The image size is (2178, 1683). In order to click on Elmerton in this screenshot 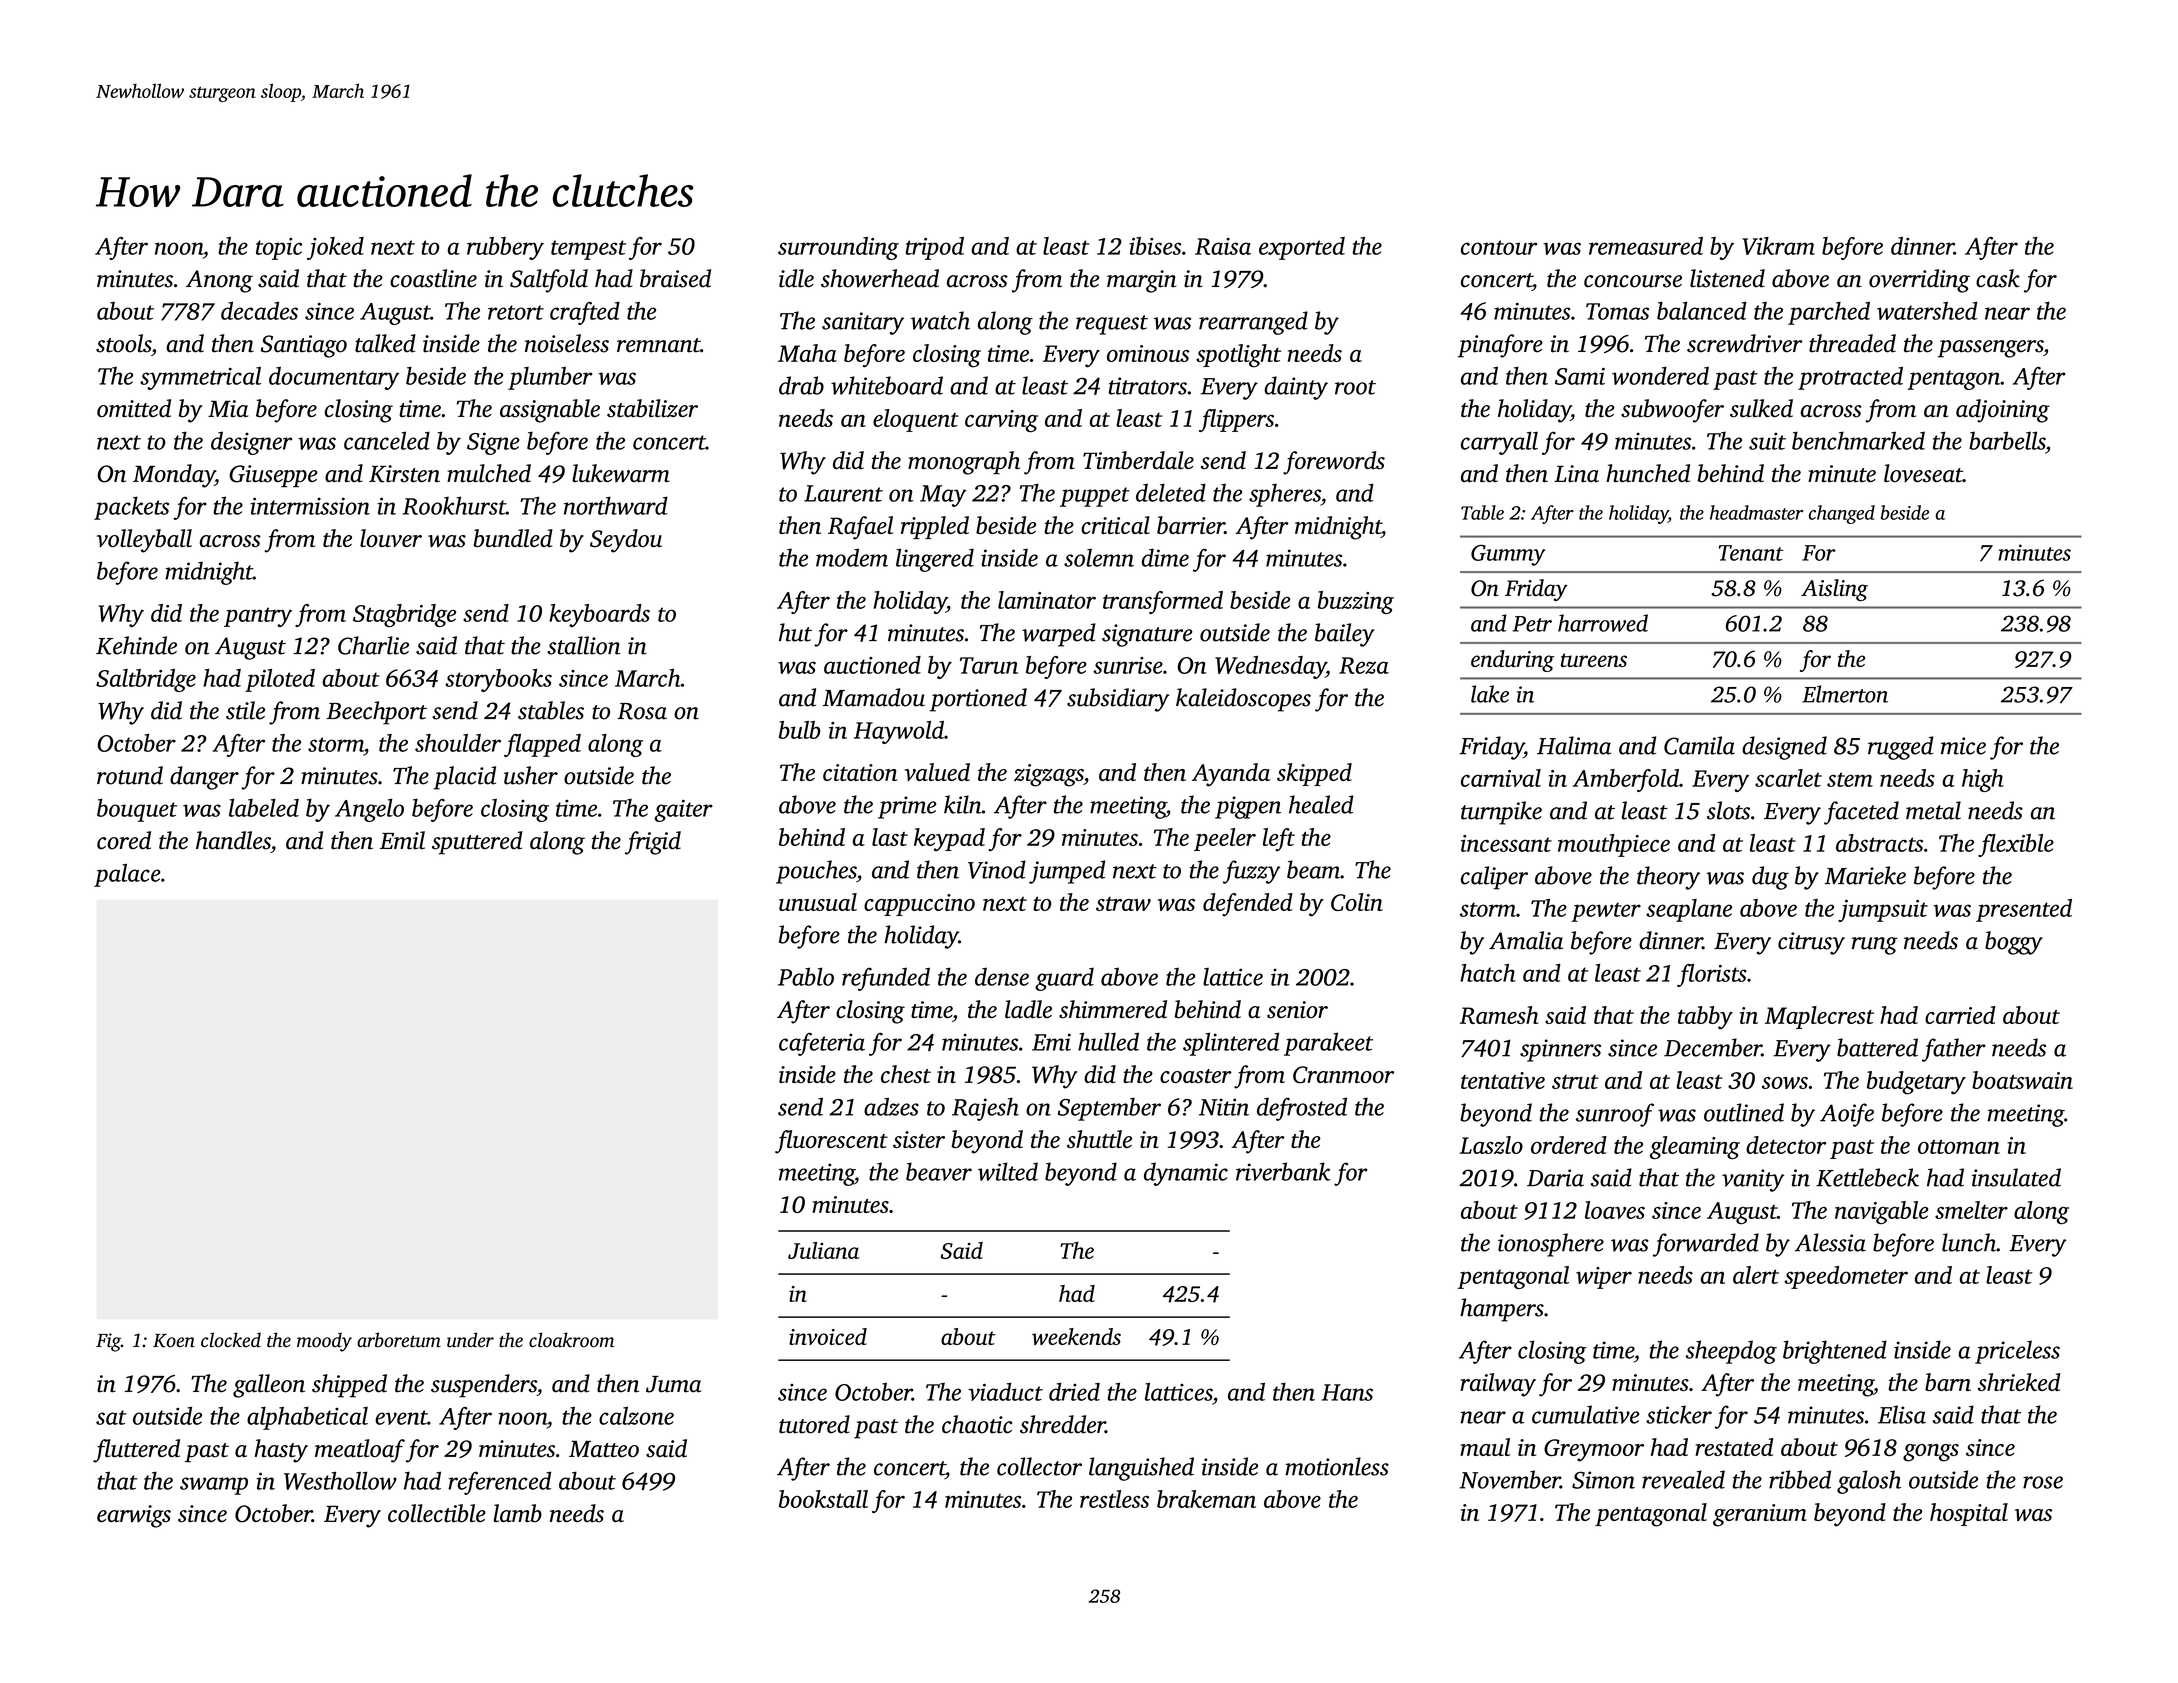, I will do `click(1845, 694)`.
